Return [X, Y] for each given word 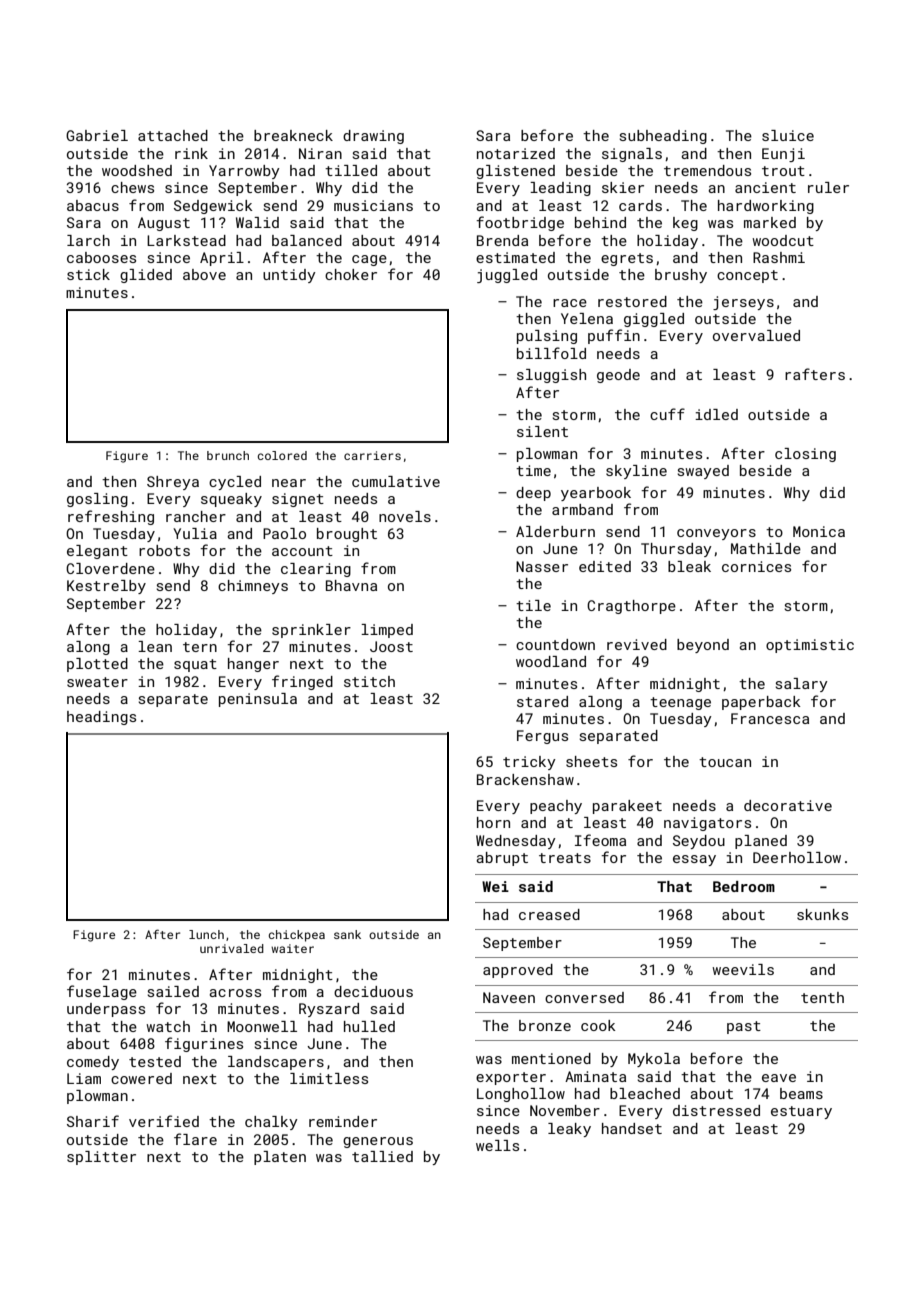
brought [347, 535]
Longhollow [521, 1095]
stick [88, 274]
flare [195, 1139]
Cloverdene [110, 568]
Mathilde [766, 548]
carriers [372, 455]
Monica [819, 531]
